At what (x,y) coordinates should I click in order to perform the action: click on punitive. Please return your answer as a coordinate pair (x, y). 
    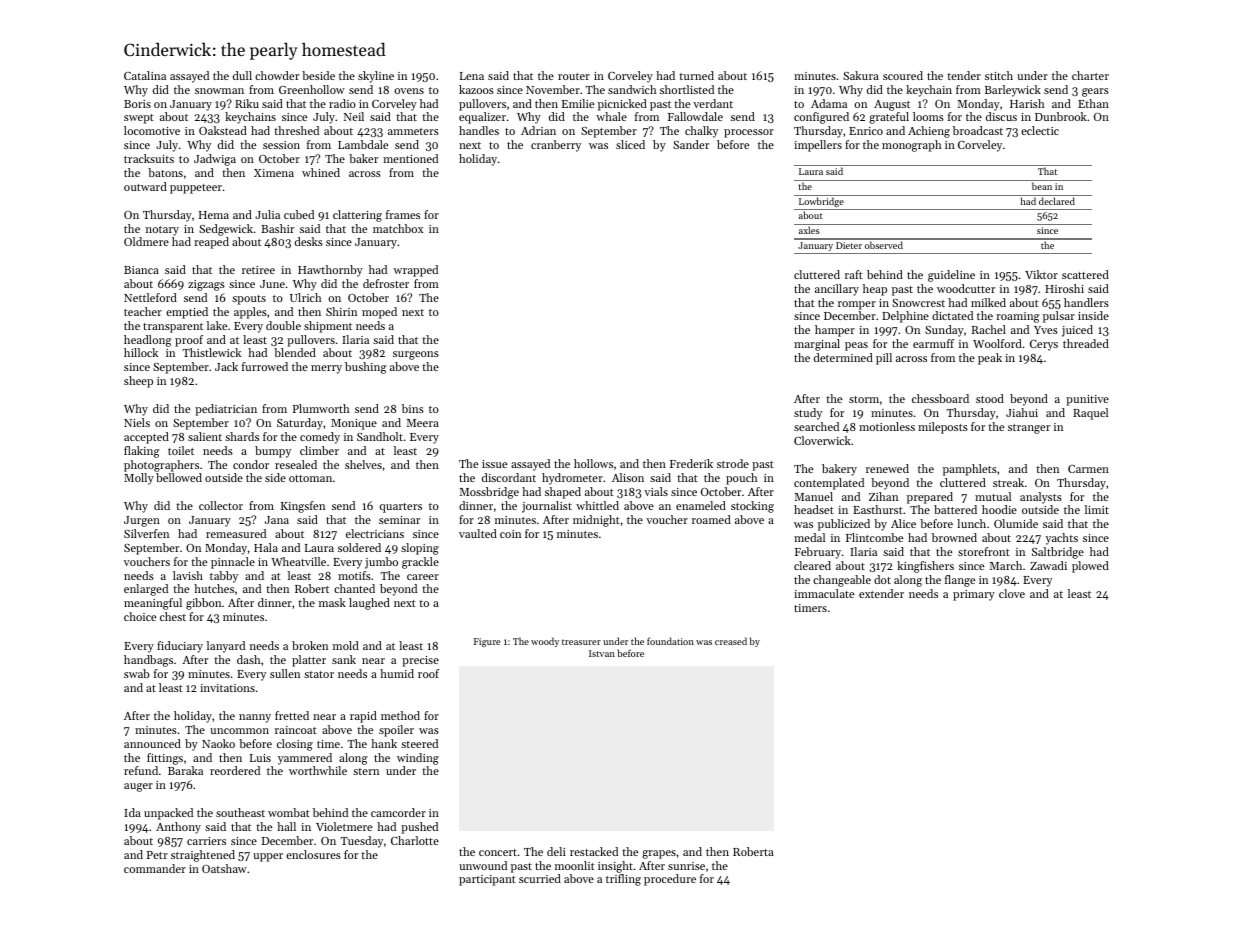
    Looking at the image, I should click on (1087, 400).
